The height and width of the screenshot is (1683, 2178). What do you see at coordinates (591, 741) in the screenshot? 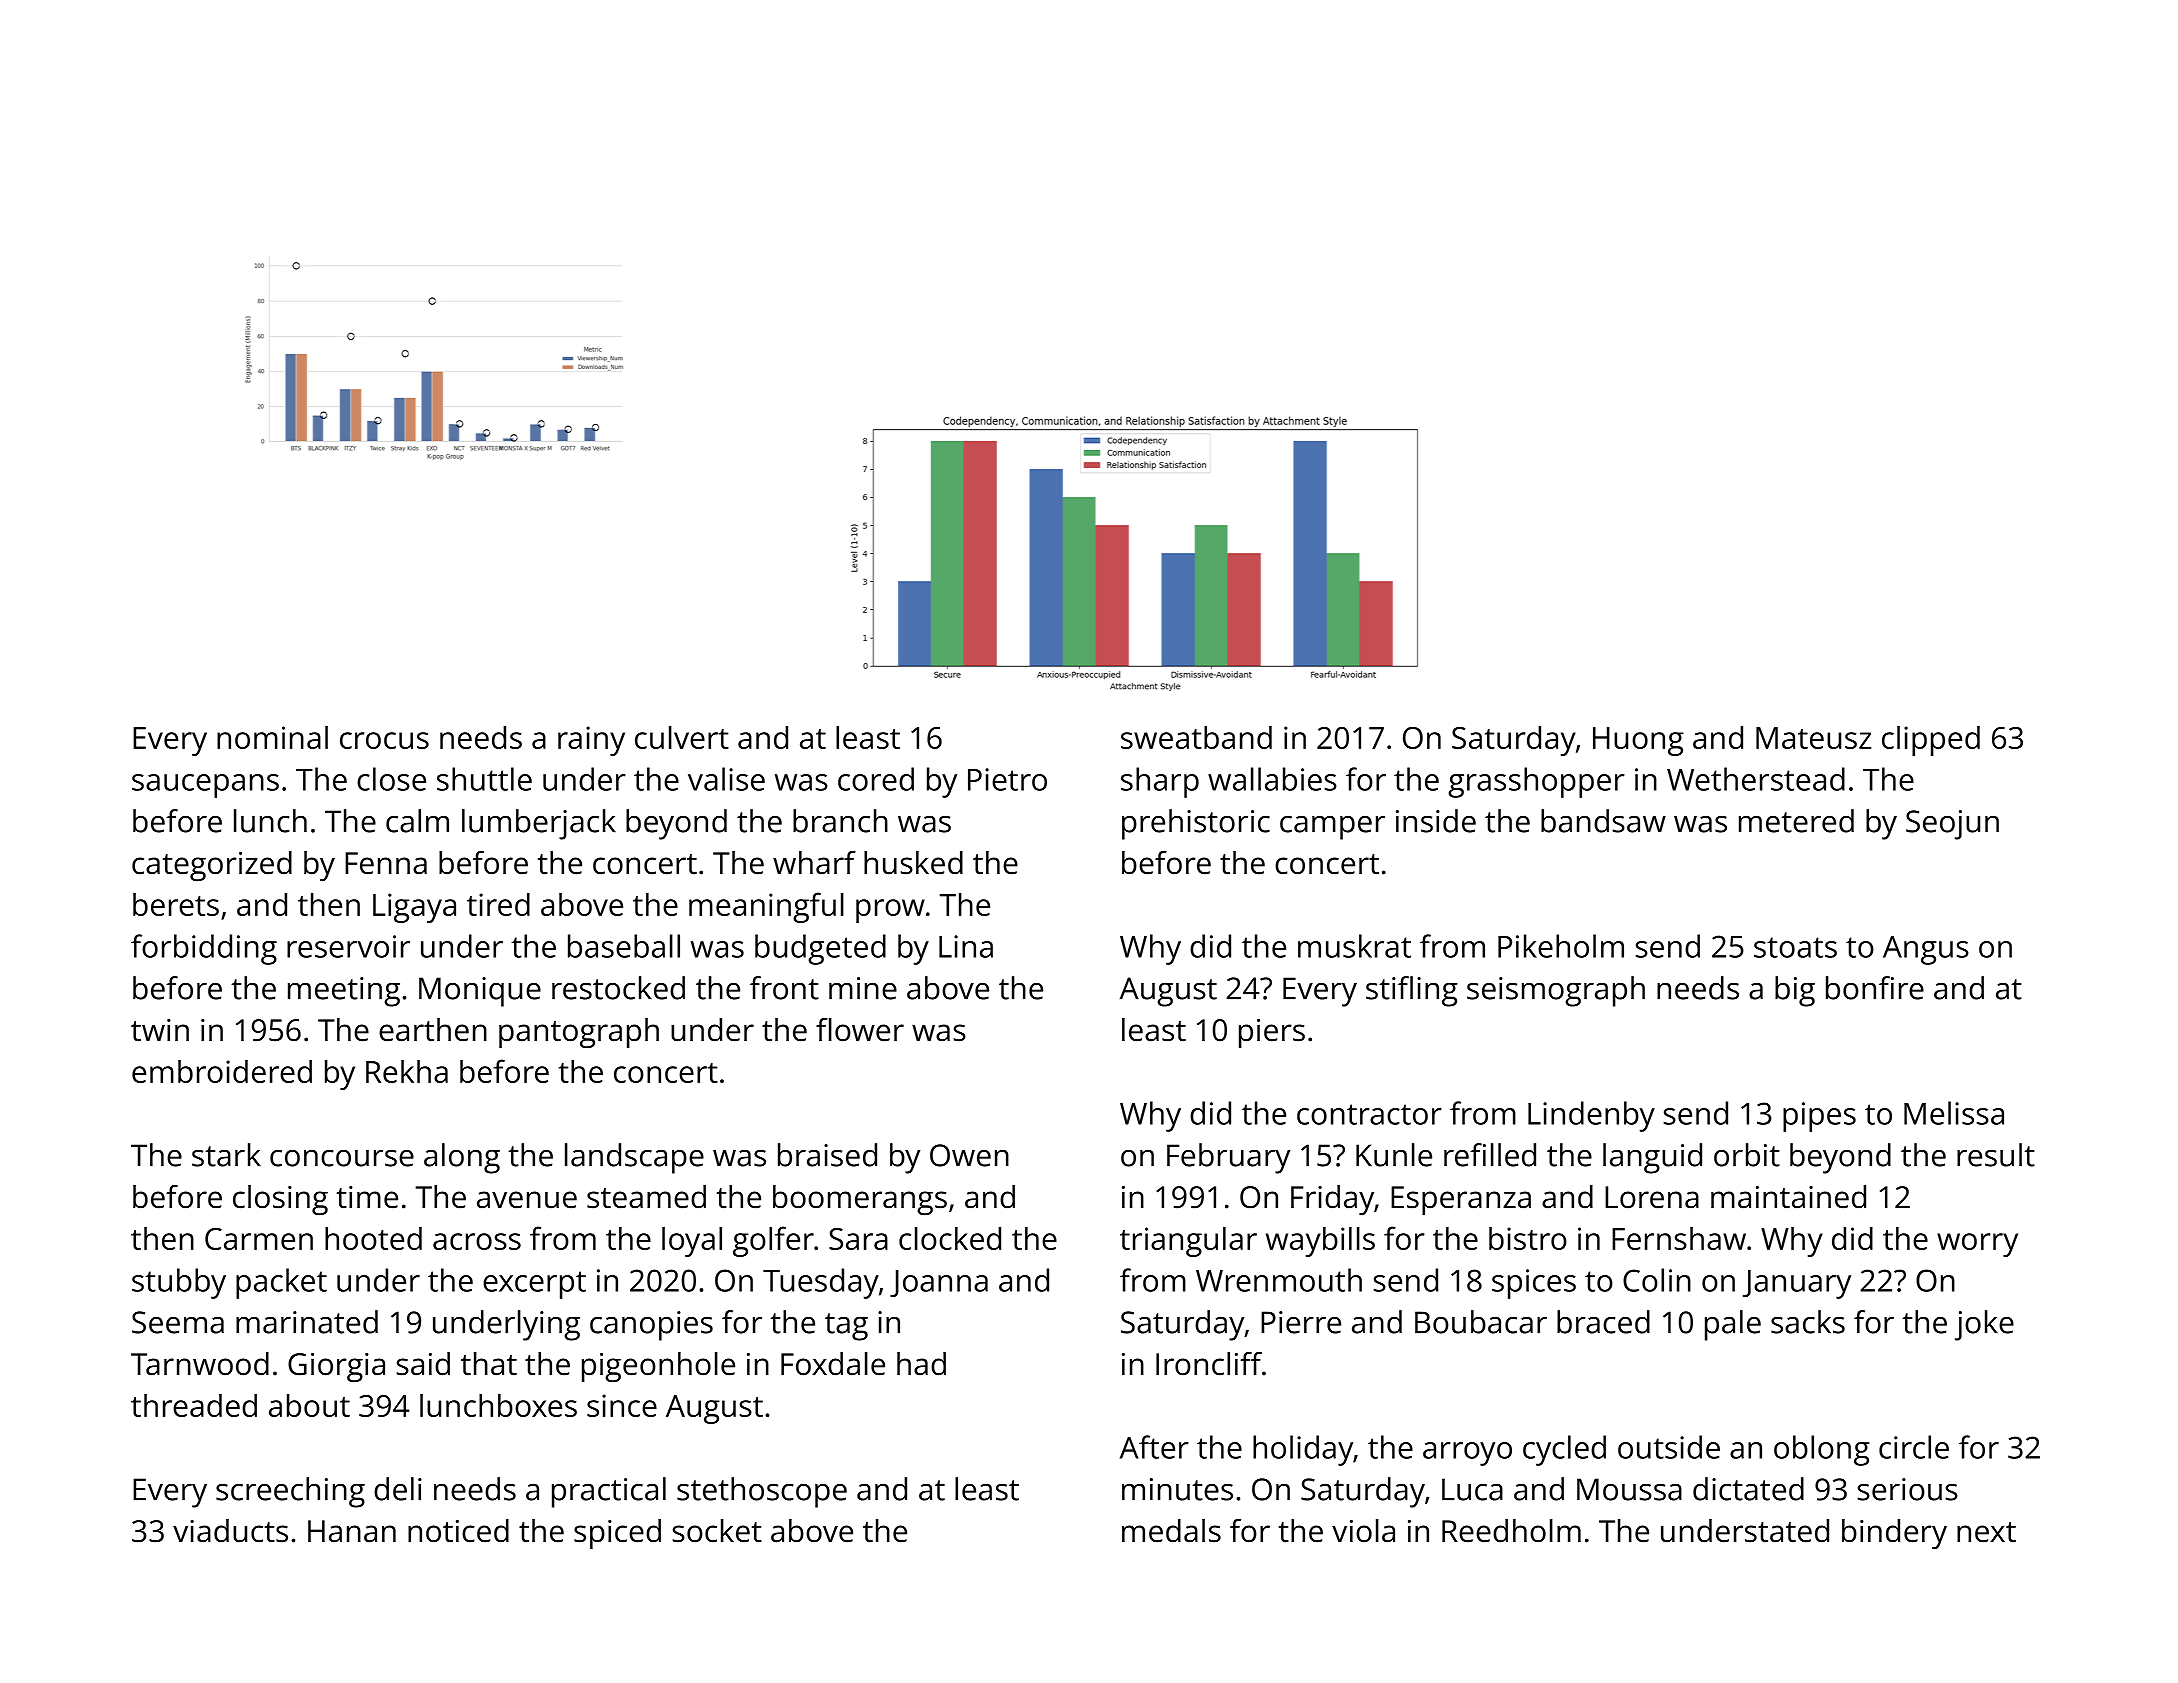
I see `rainy` at bounding box center [591, 741].
